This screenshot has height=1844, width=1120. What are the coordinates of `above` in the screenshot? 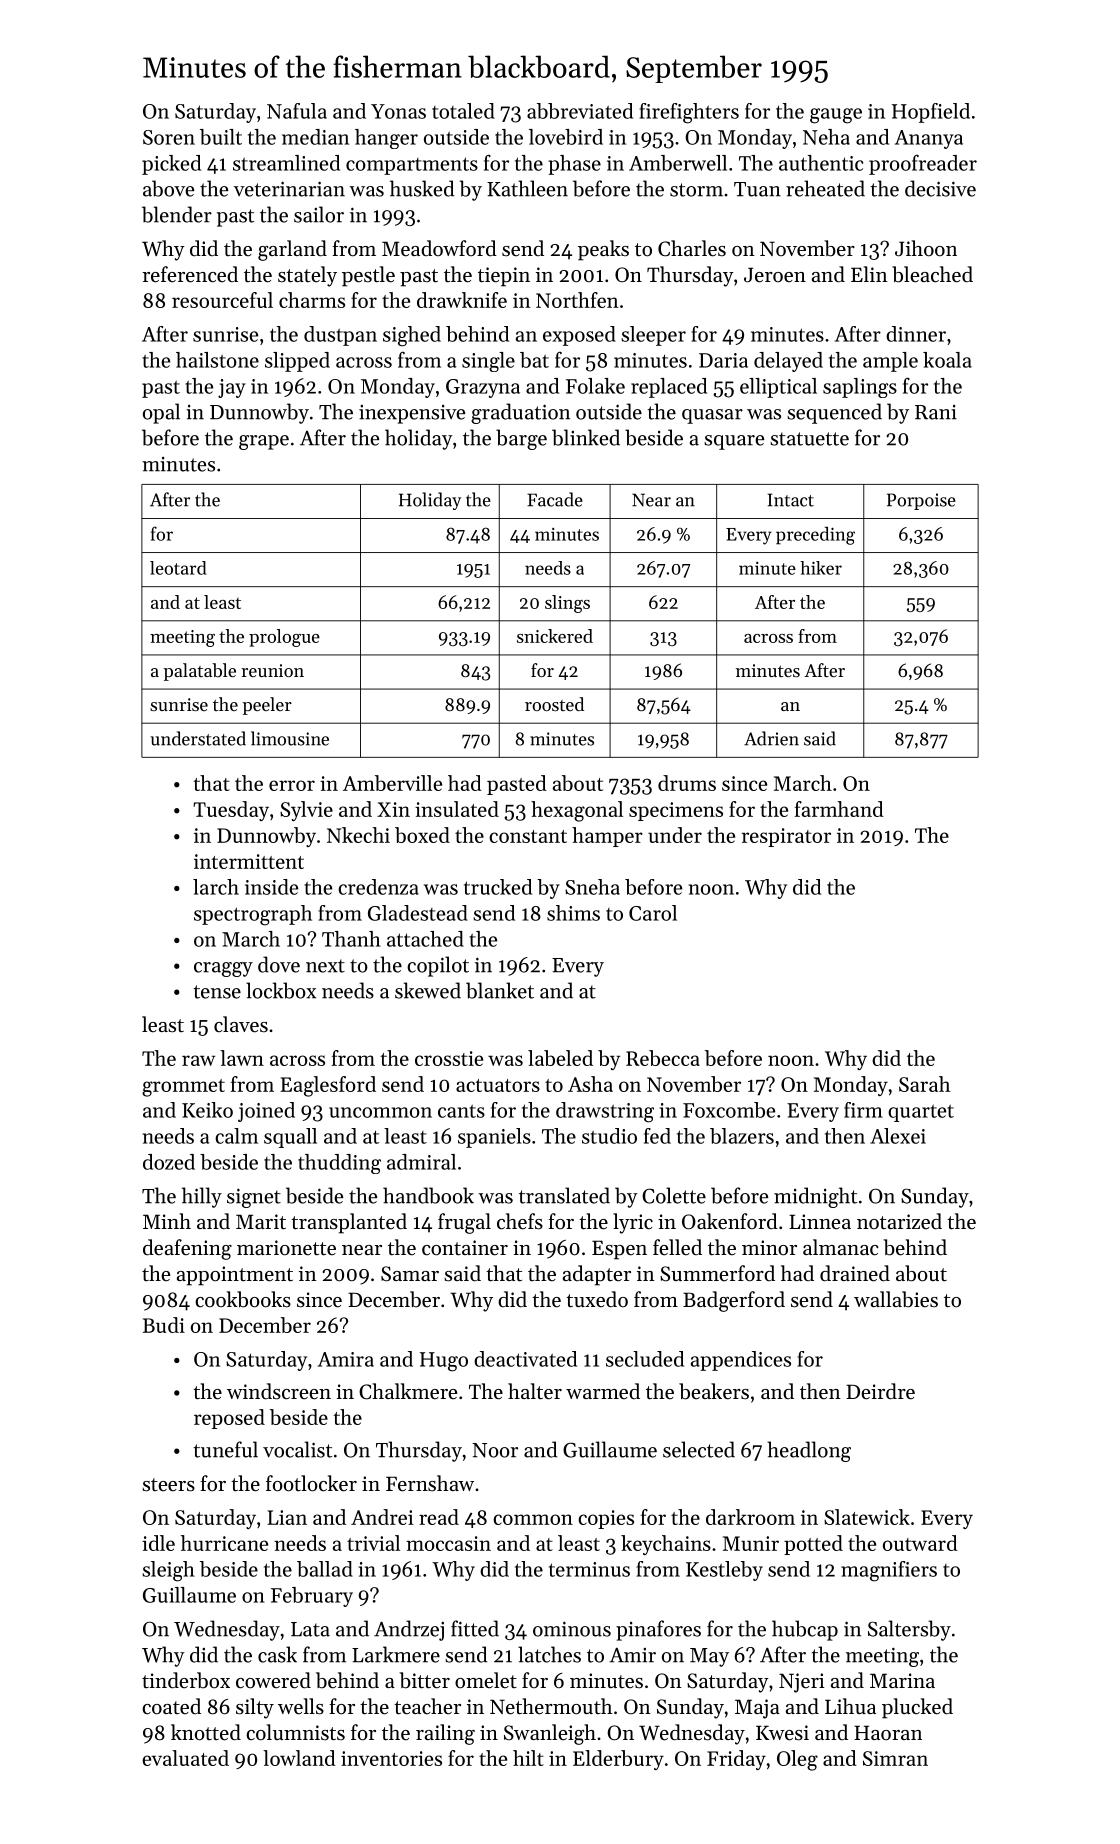 It's located at (168, 188).
